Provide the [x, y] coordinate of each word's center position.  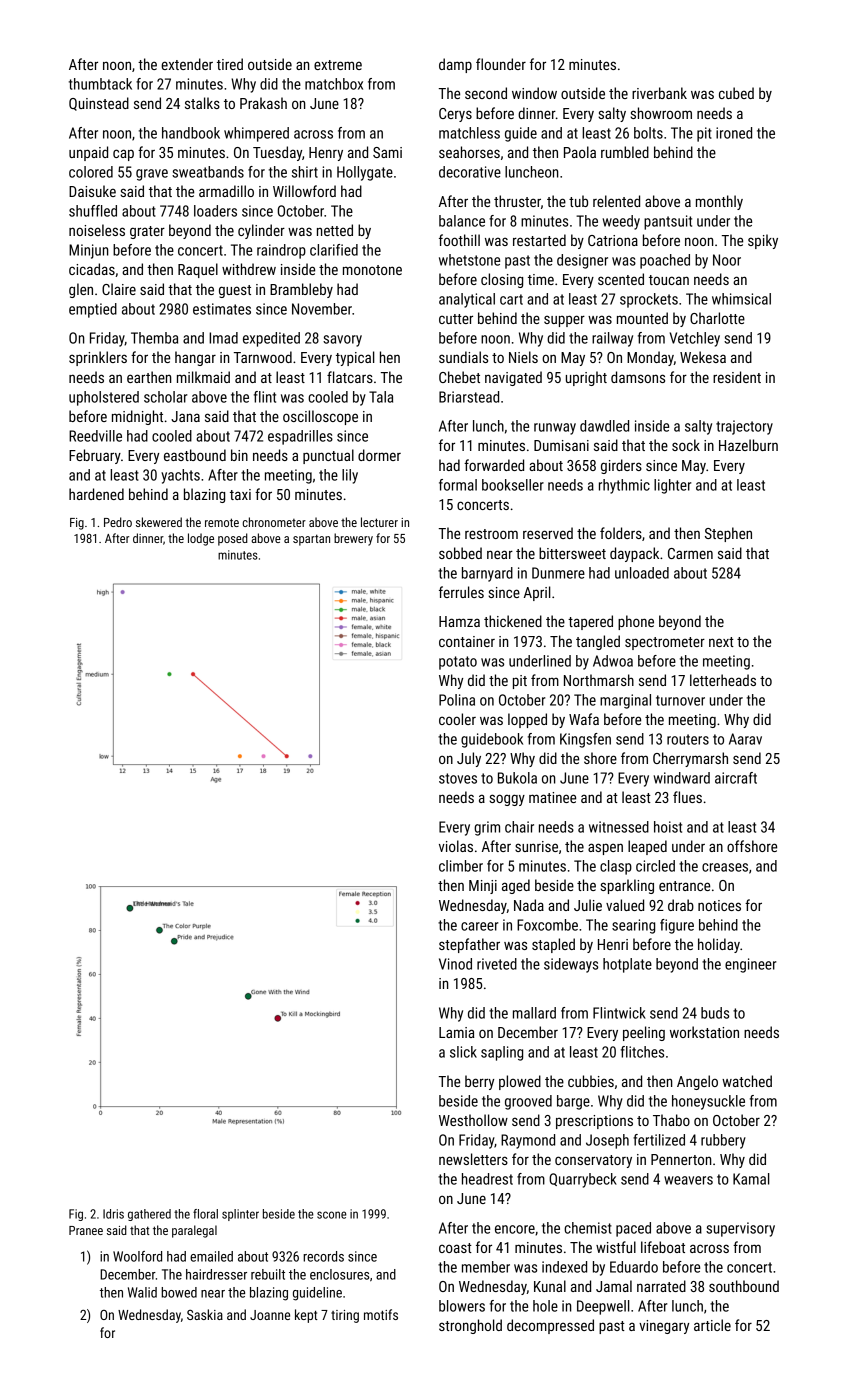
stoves [458, 778]
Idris [113, 1214]
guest [235, 291]
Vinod [455, 964]
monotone [372, 270]
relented [616, 201]
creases [725, 867]
